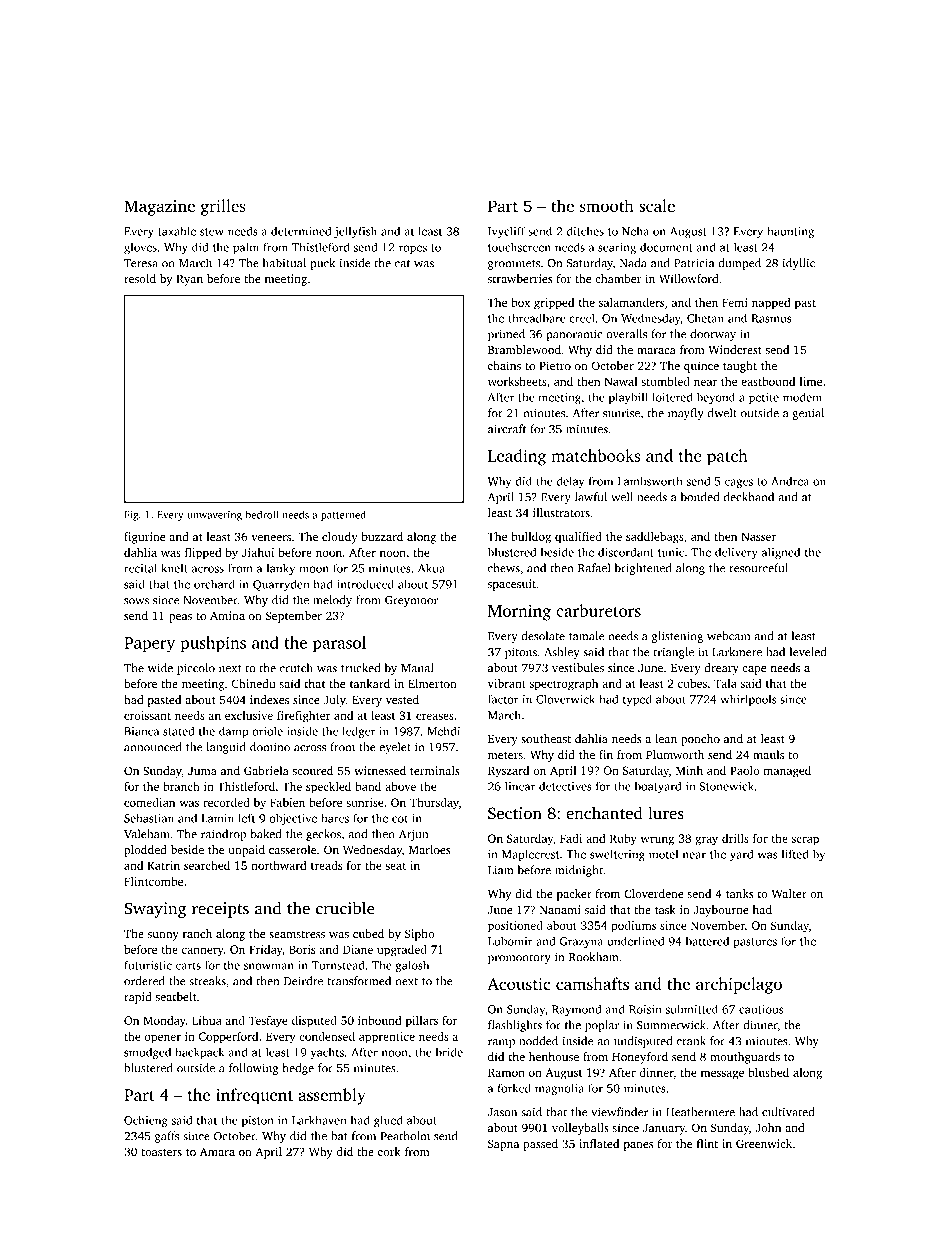 The width and height of the screenshot is (952, 1233). What do you see at coordinates (147, 715) in the screenshot?
I see `croissant` at bounding box center [147, 715].
